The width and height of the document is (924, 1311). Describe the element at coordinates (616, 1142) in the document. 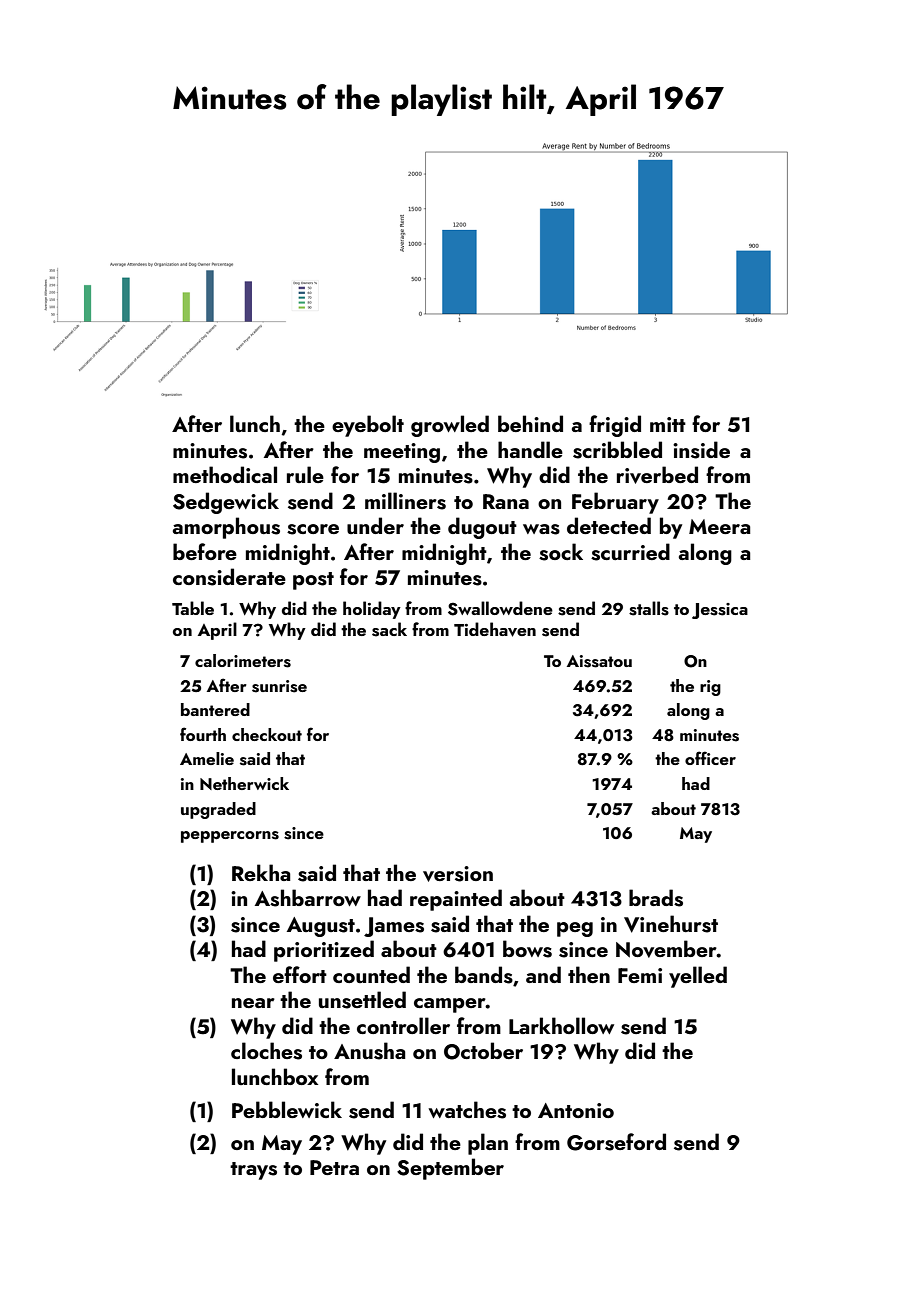

I see `Gorseford` at that location.
